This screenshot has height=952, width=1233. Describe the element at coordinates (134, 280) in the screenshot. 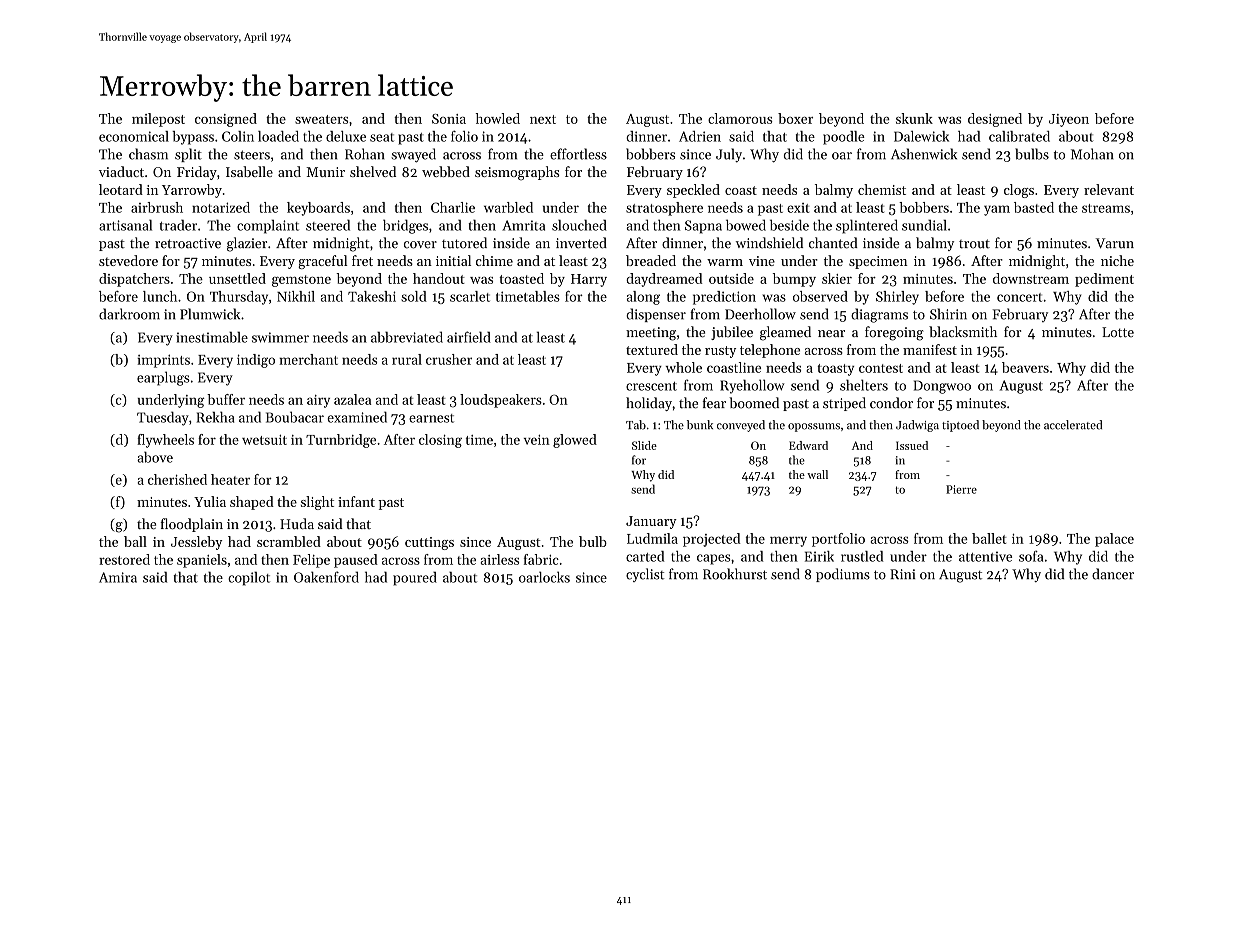

I see `dispatchers` at that location.
